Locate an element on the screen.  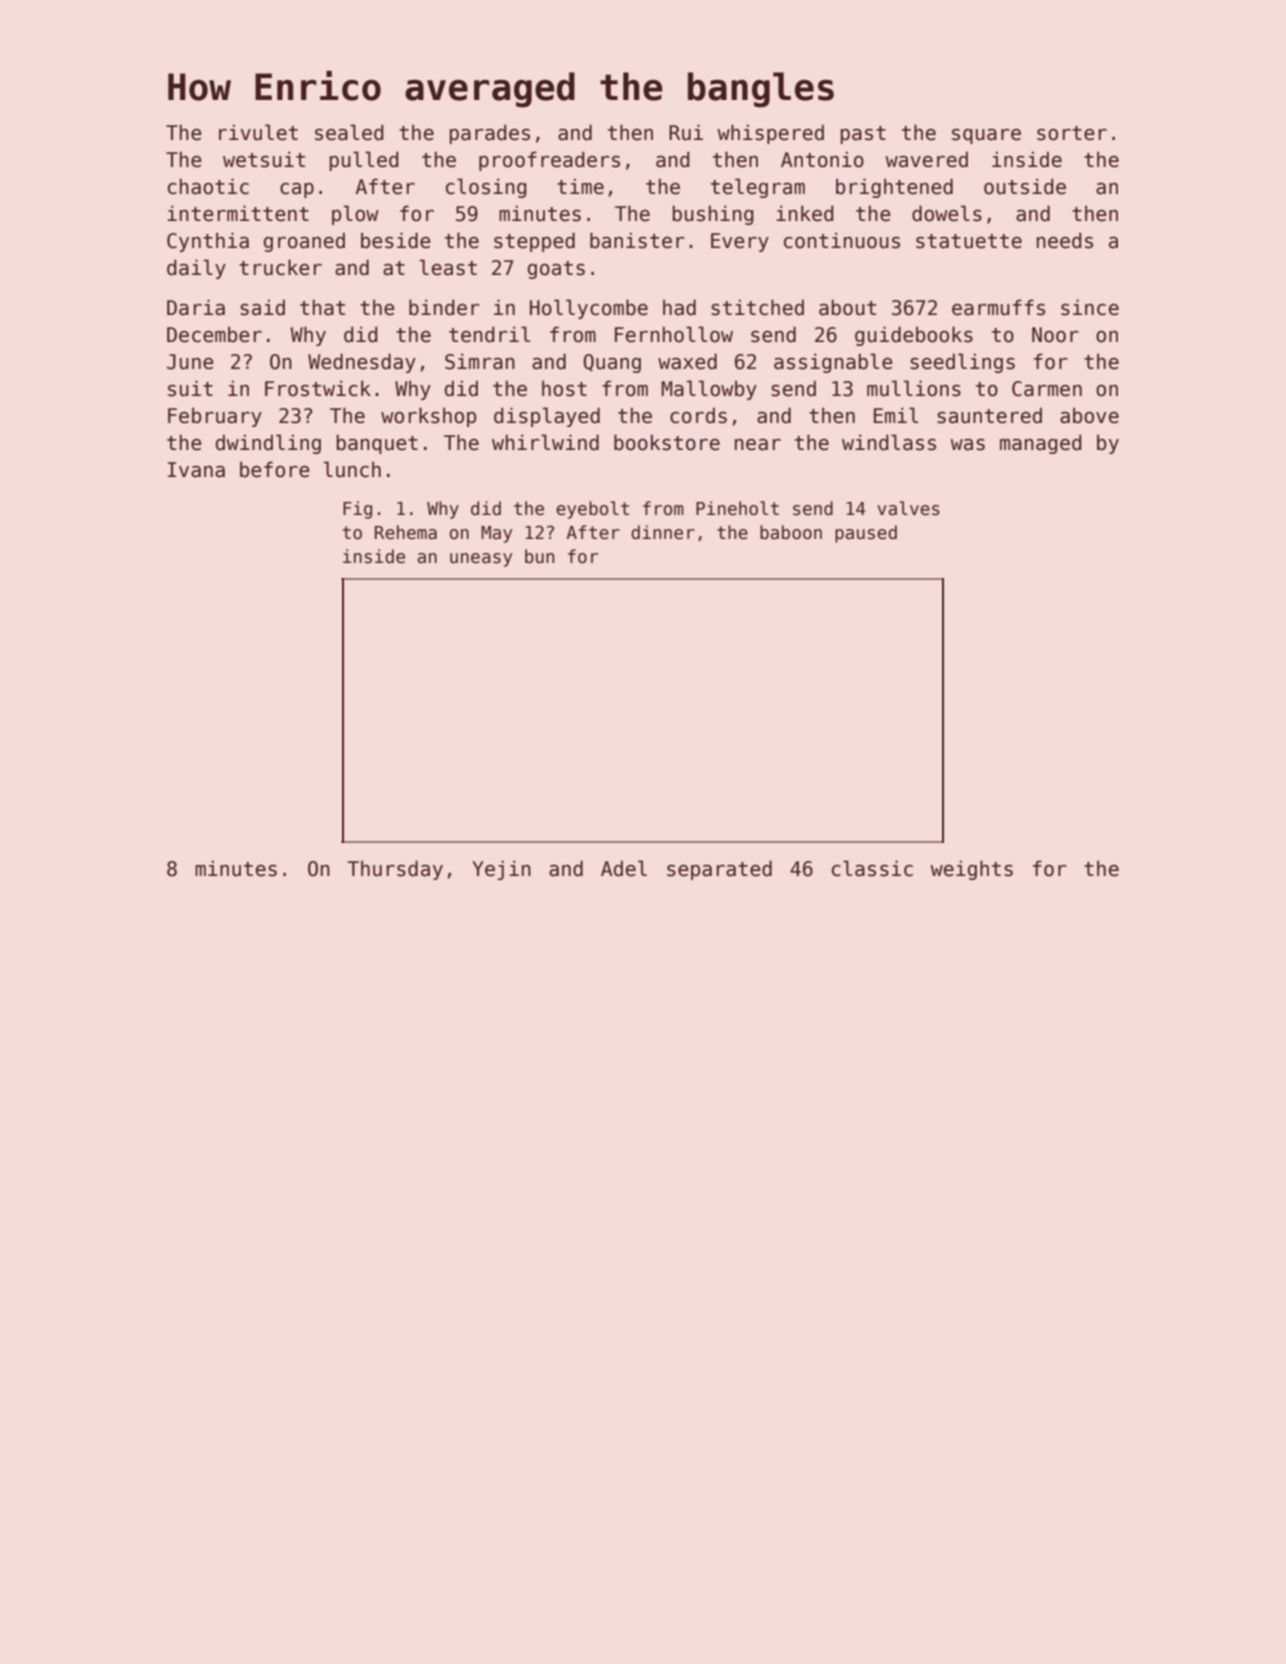
Rui is located at coordinates (686, 132).
